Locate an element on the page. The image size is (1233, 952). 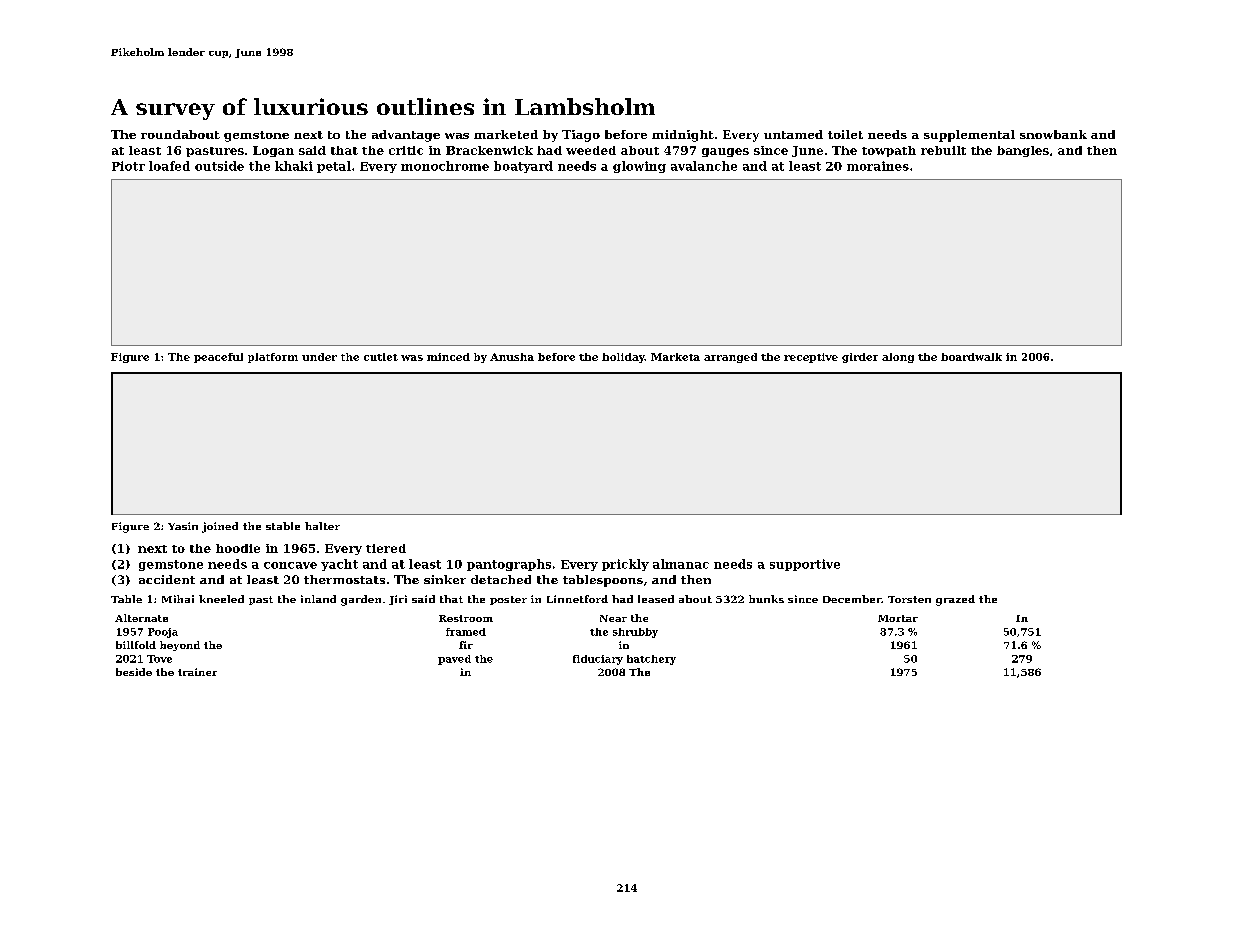
grazed is located at coordinates (955, 600).
